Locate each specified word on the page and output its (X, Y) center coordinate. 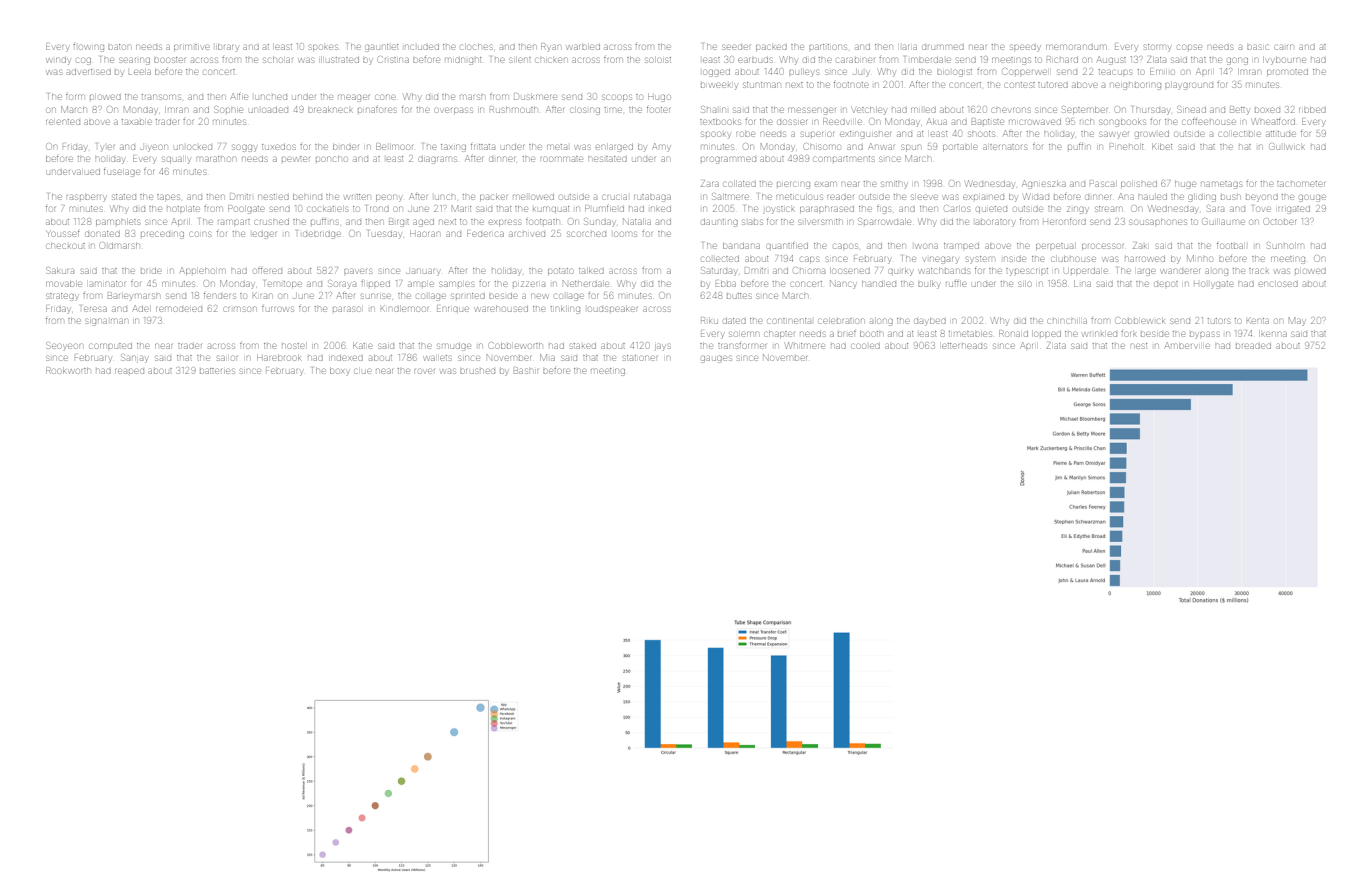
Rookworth (68, 370)
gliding (1202, 198)
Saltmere (730, 196)
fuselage (122, 173)
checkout (66, 246)
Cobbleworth (515, 345)
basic (1258, 47)
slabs (752, 222)
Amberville (1187, 345)
